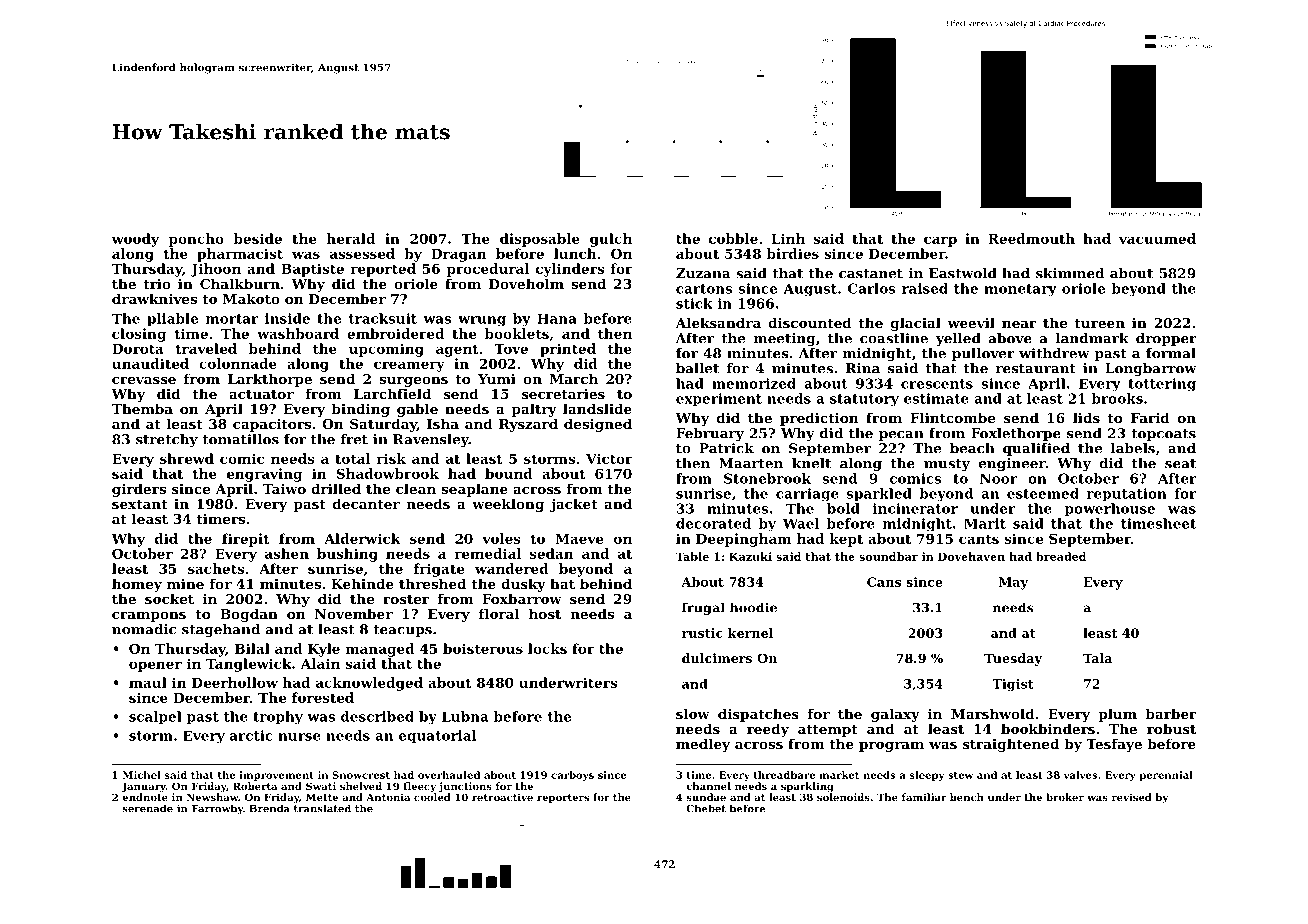 This screenshot has width=1308, height=924. Describe the element at coordinates (238, 363) in the screenshot. I see `colonnade` at that location.
